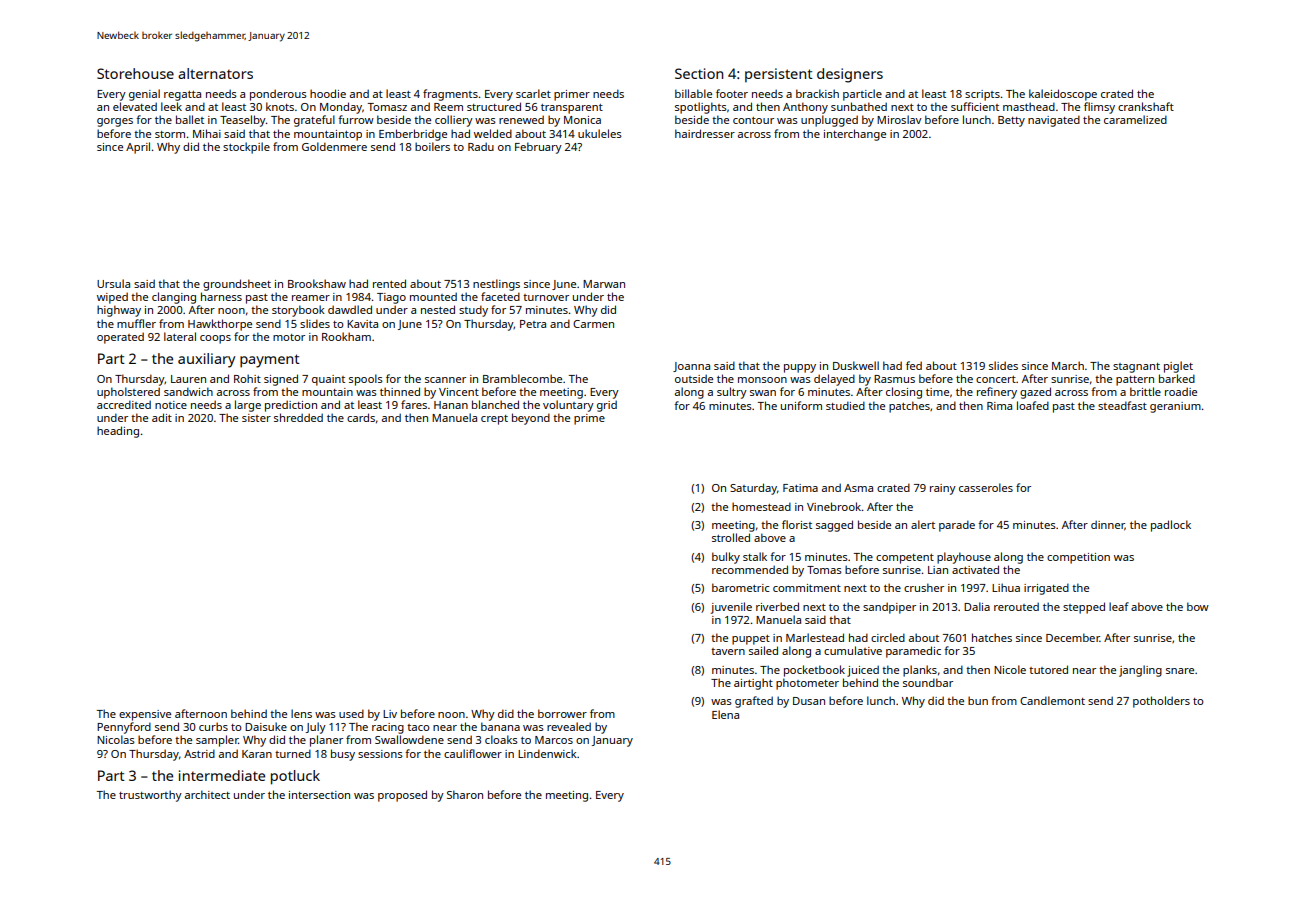 The height and width of the screenshot is (924, 1308). What do you see at coordinates (124, 728) in the screenshot?
I see `Pennyford` at bounding box center [124, 728].
